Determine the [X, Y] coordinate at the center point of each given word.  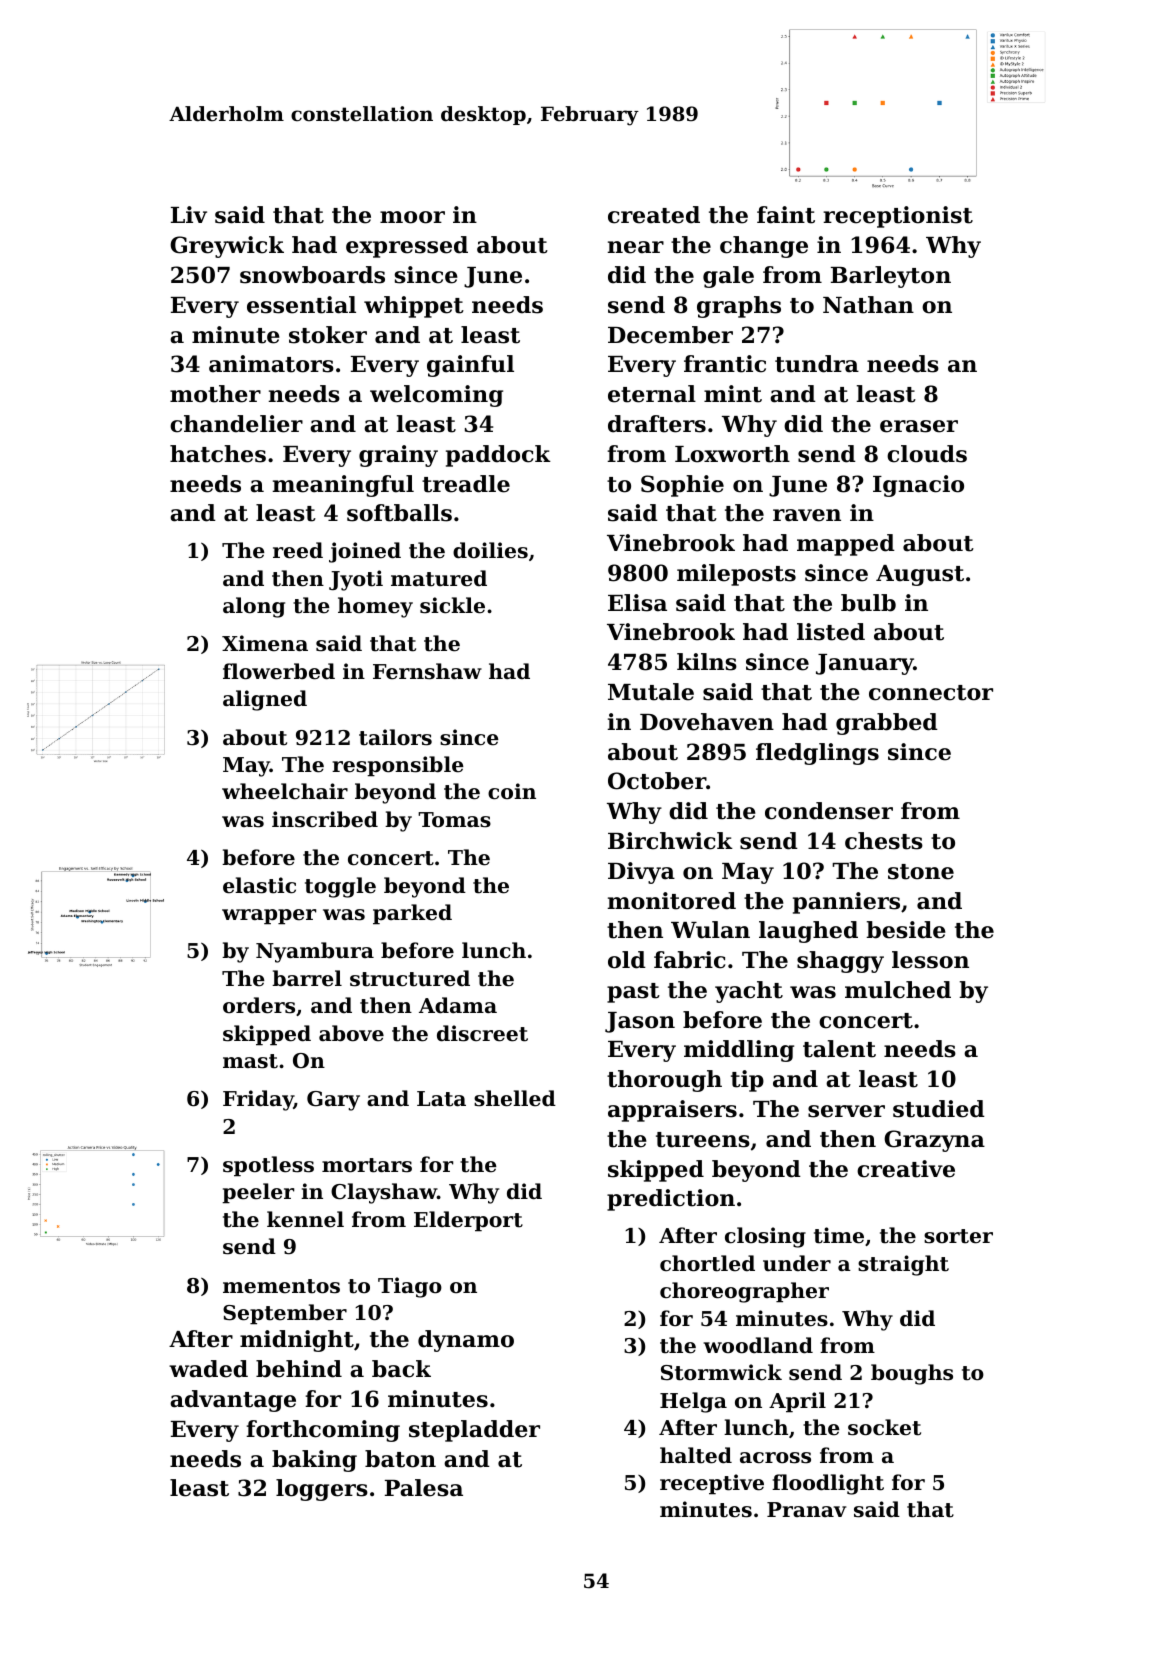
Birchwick [670, 841]
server [846, 1111]
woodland [758, 1345]
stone [921, 872]
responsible [398, 766]
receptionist [898, 217]
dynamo [466, 1341]
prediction [671, 1200]
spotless [268, 1166]
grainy [398, 456]
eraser [919, 426]
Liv [189, 214]
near [635, 247]
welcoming [436, 396]
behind [299, 1369]
